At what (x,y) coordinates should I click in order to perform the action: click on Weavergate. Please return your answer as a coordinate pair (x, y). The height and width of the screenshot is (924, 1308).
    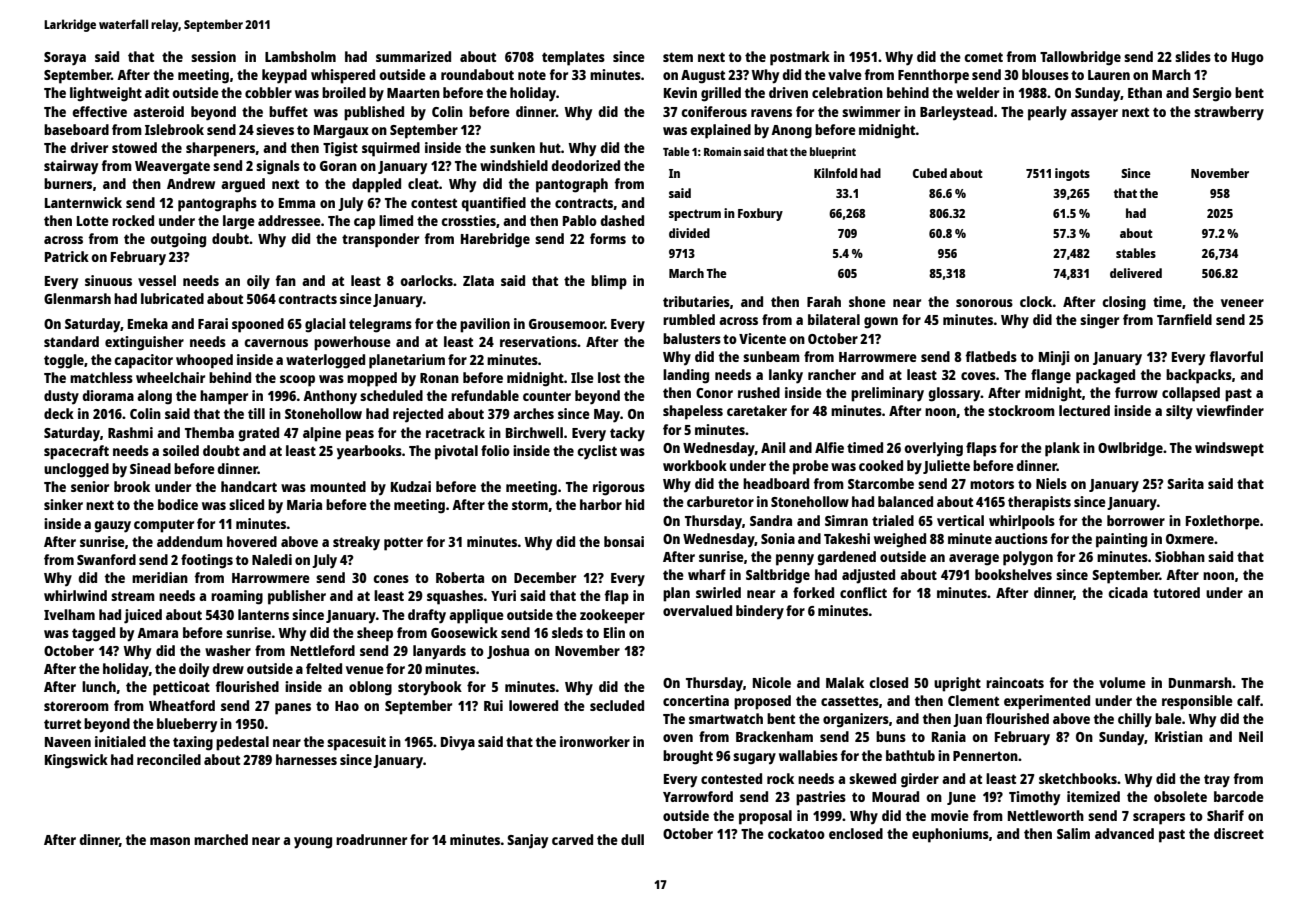
    Looking at the image, I should click on (172, 168).
